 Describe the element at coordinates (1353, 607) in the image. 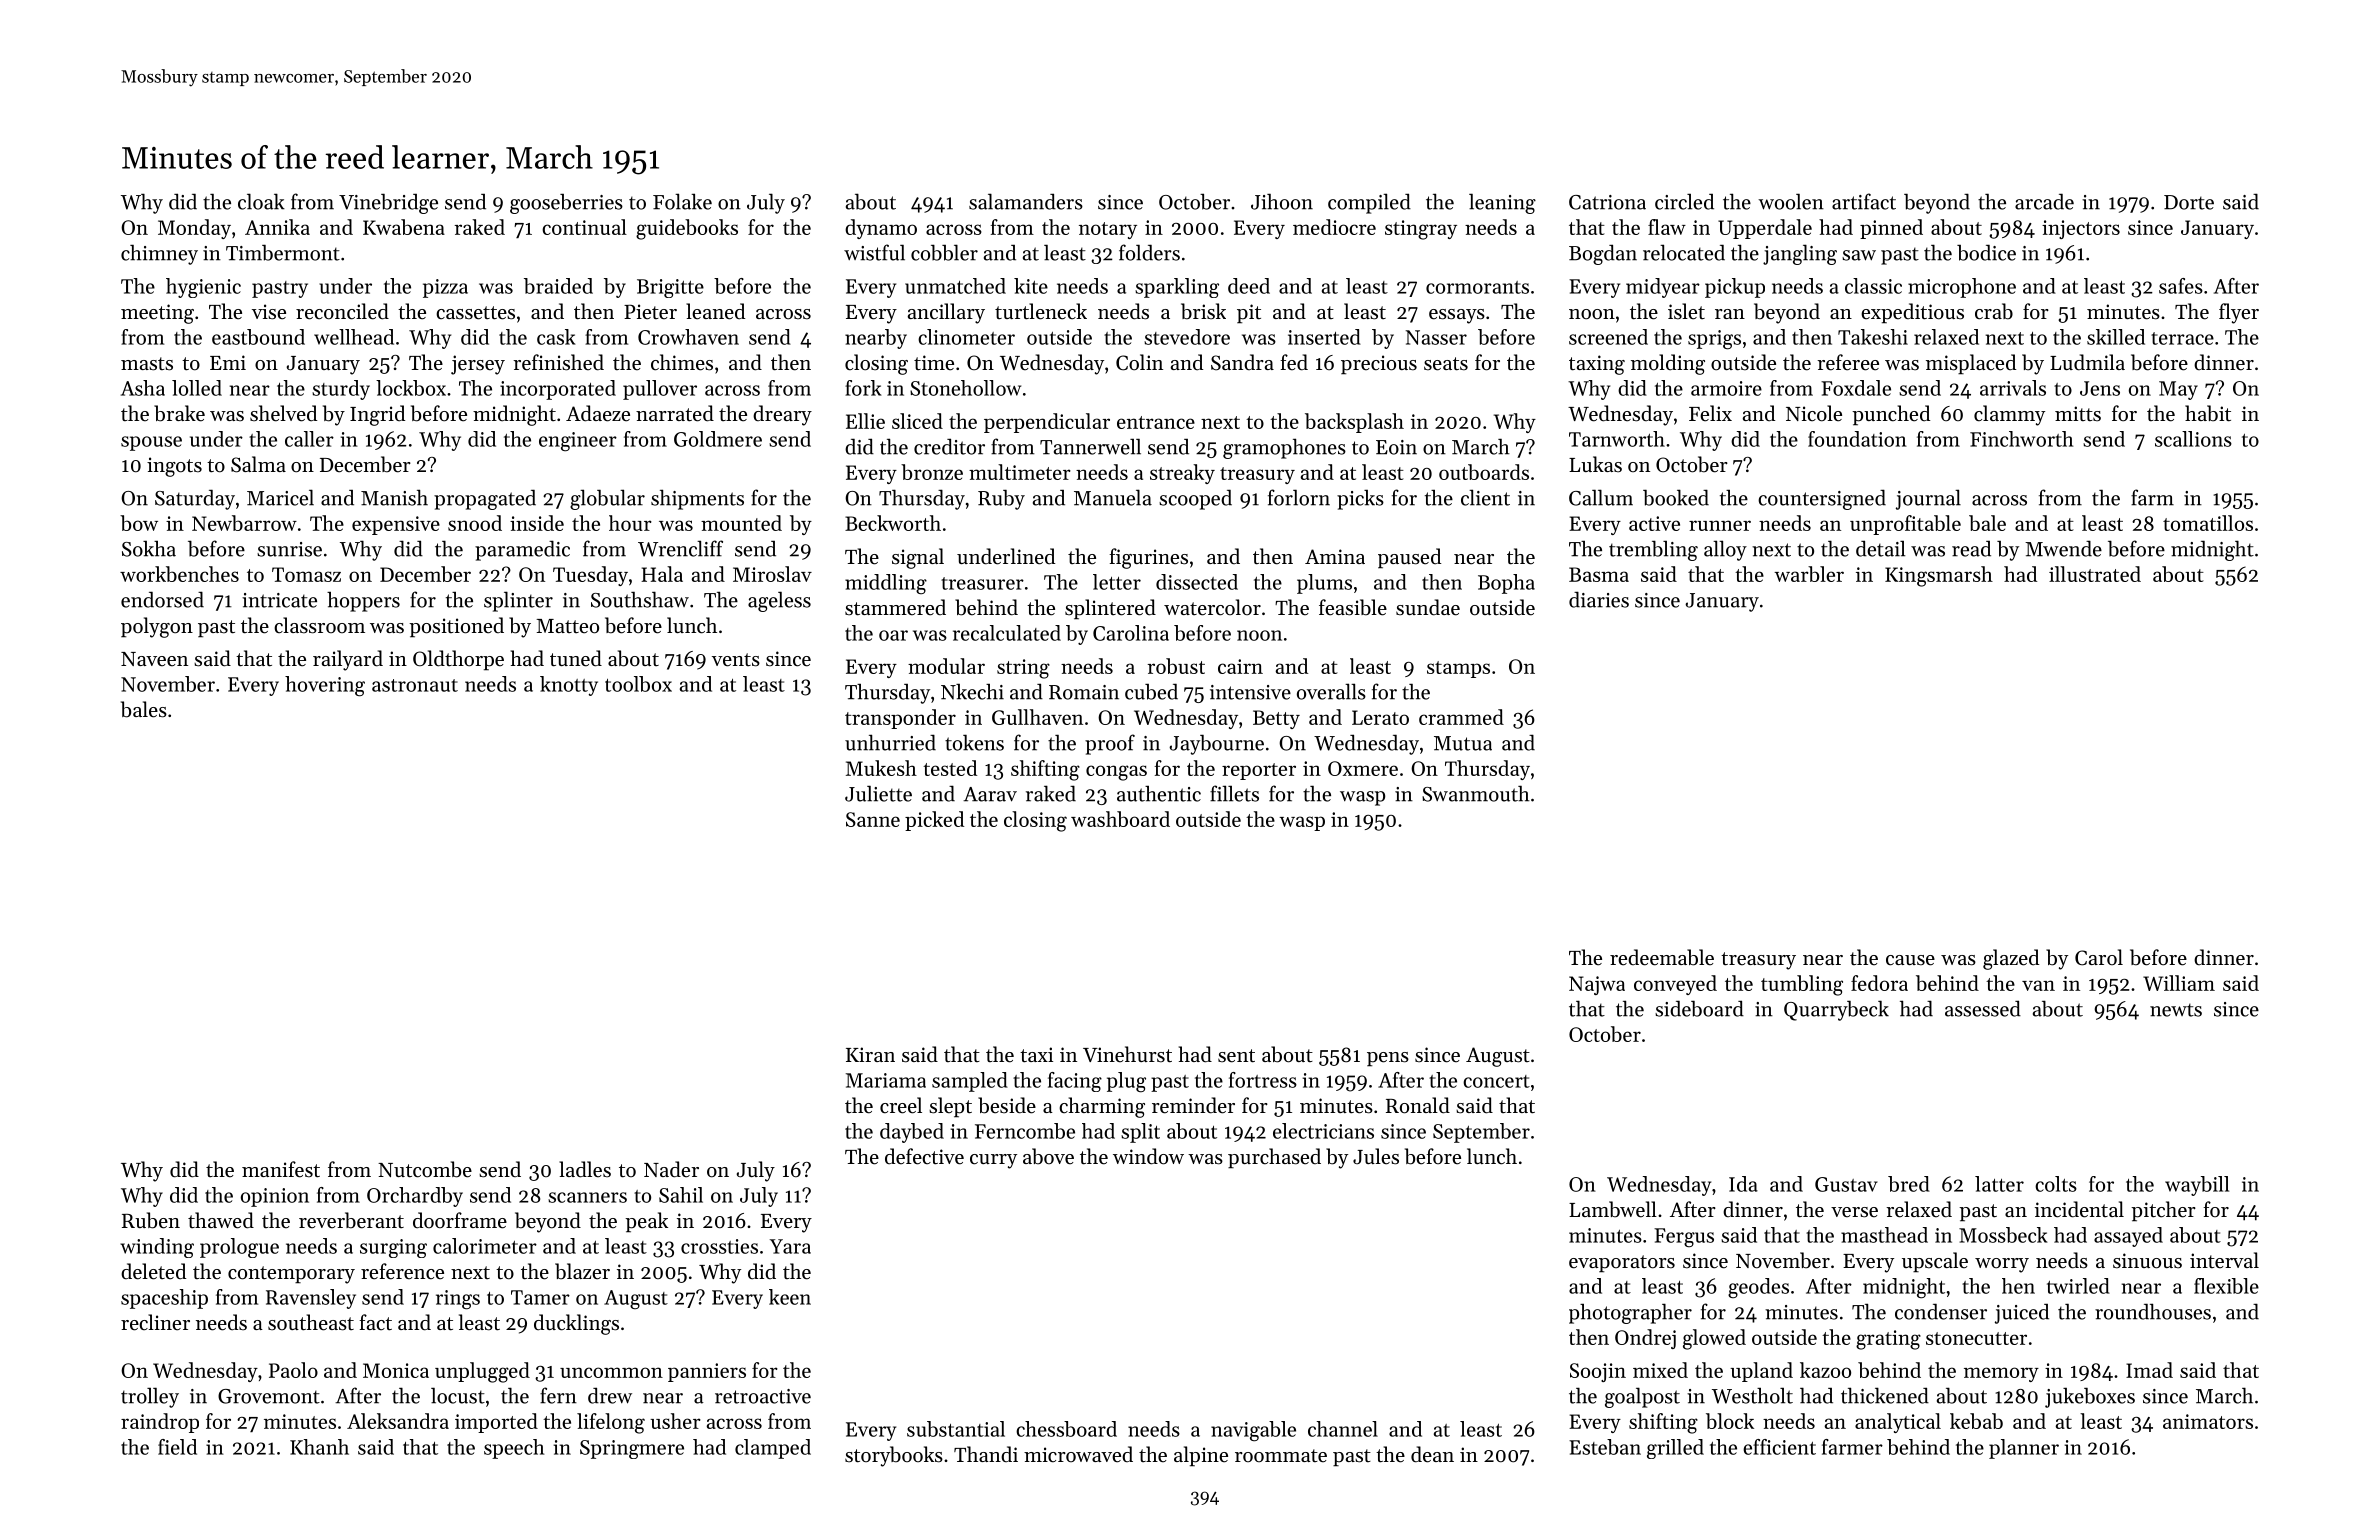

I see `feasible` at that location.
